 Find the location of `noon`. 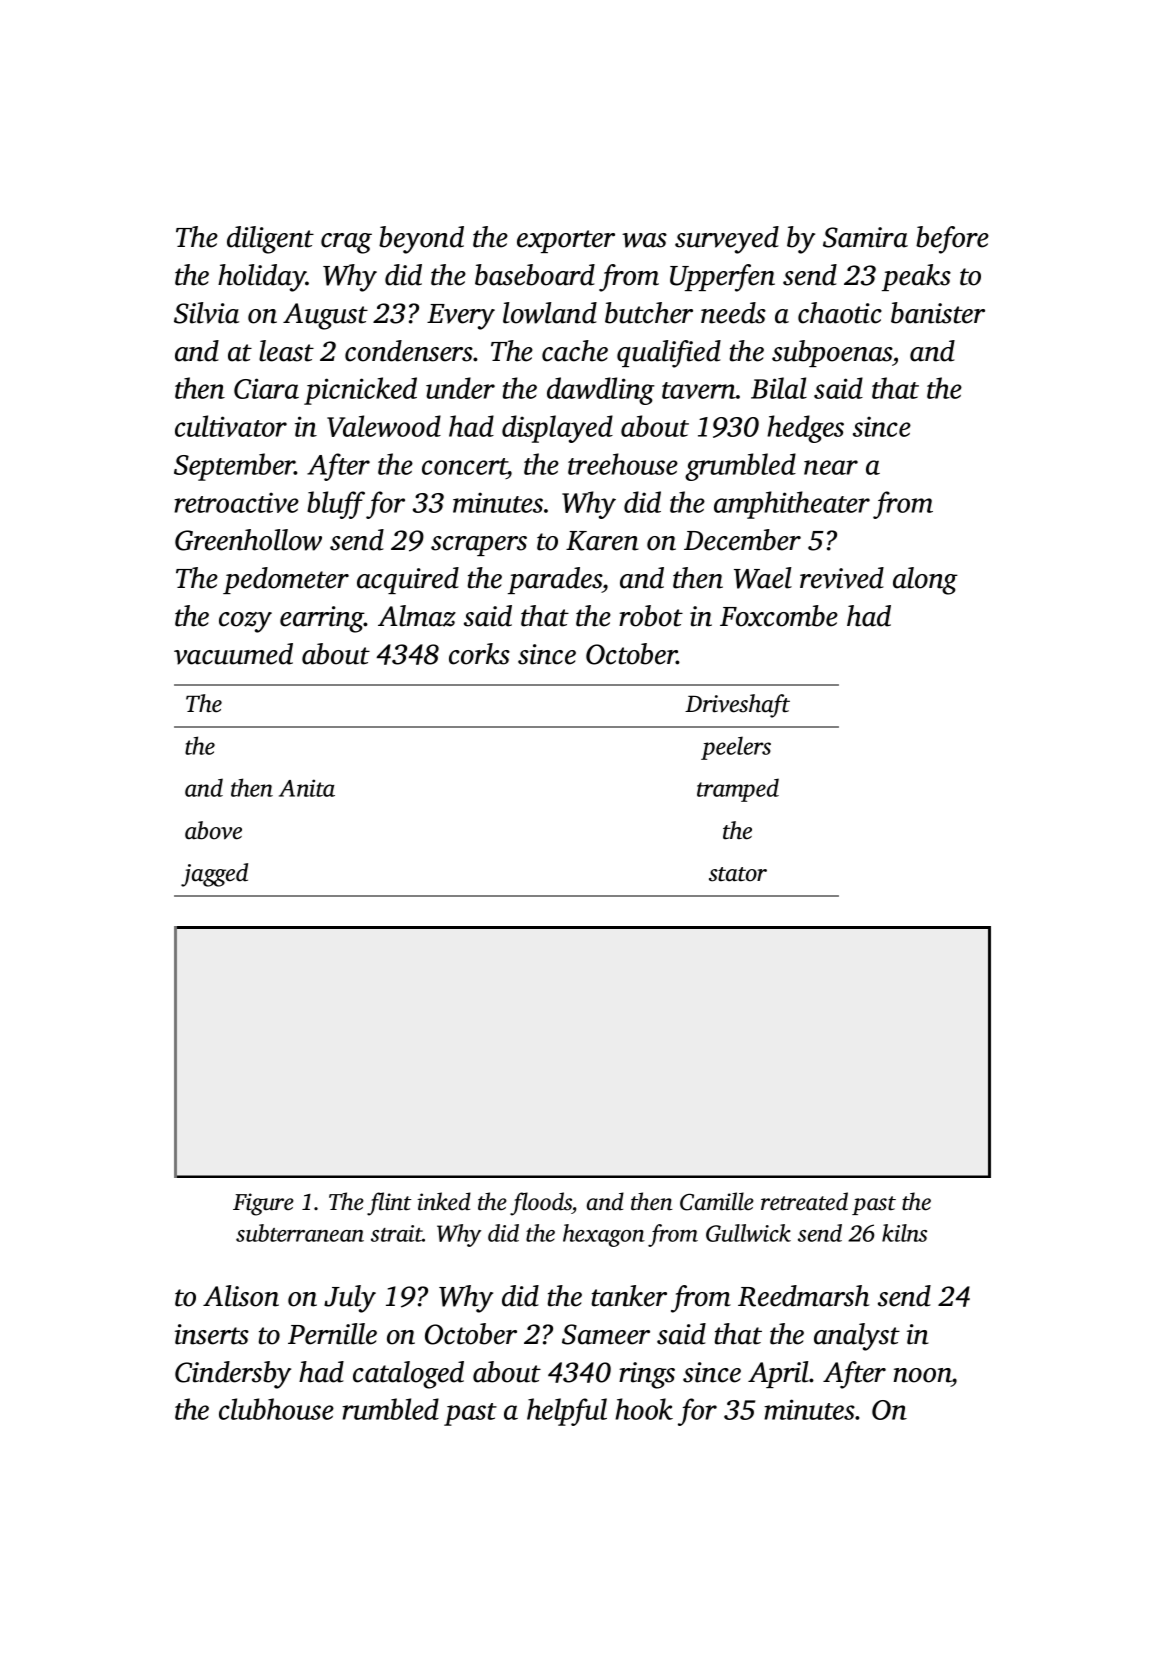

noon is located at coordinates (922, 1375).
